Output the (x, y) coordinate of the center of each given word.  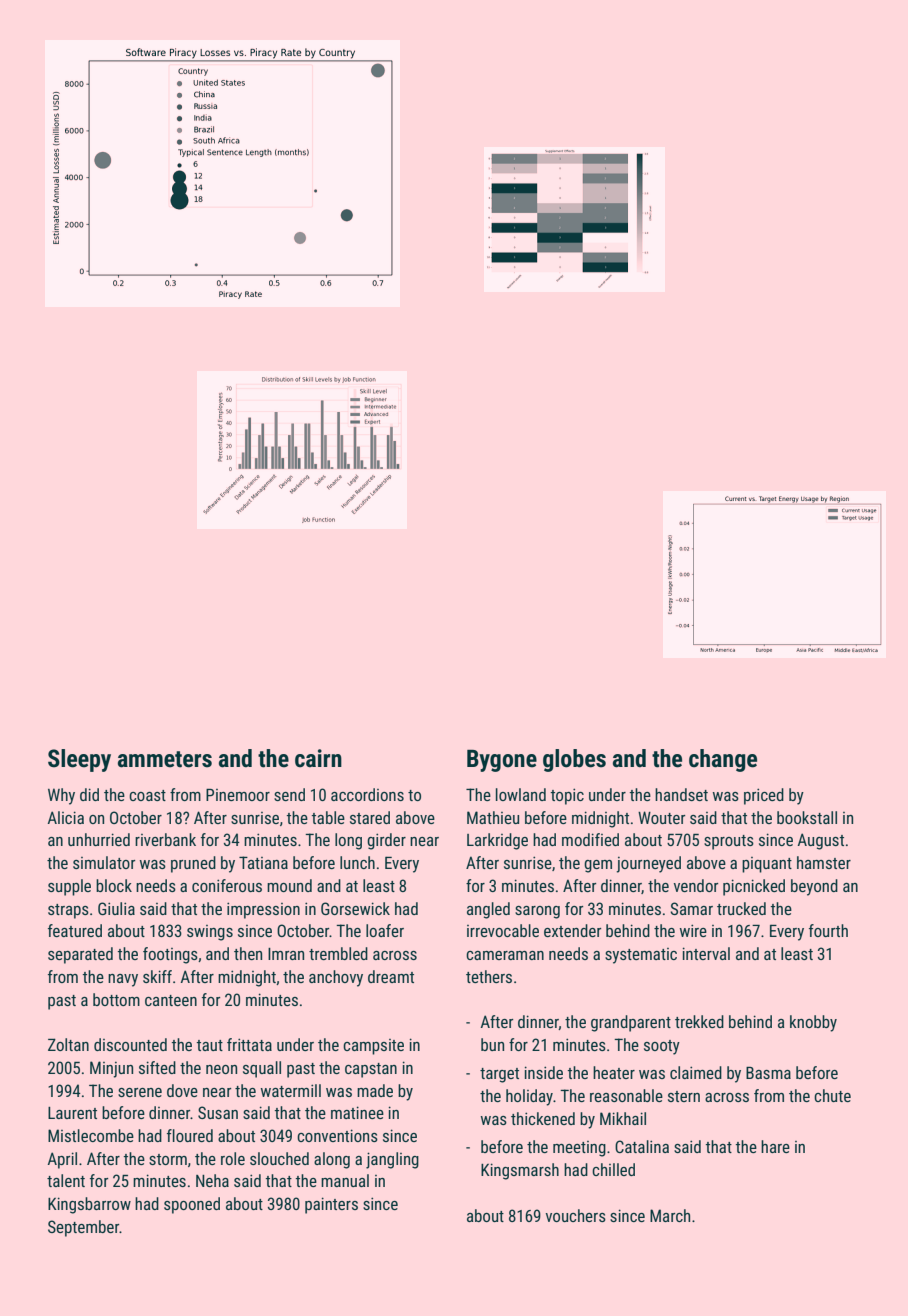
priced (764, 796)
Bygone (502, 761)
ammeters (165, 759)
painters (331, 1205)
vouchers (576, 1215)
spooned (192, 1205)
